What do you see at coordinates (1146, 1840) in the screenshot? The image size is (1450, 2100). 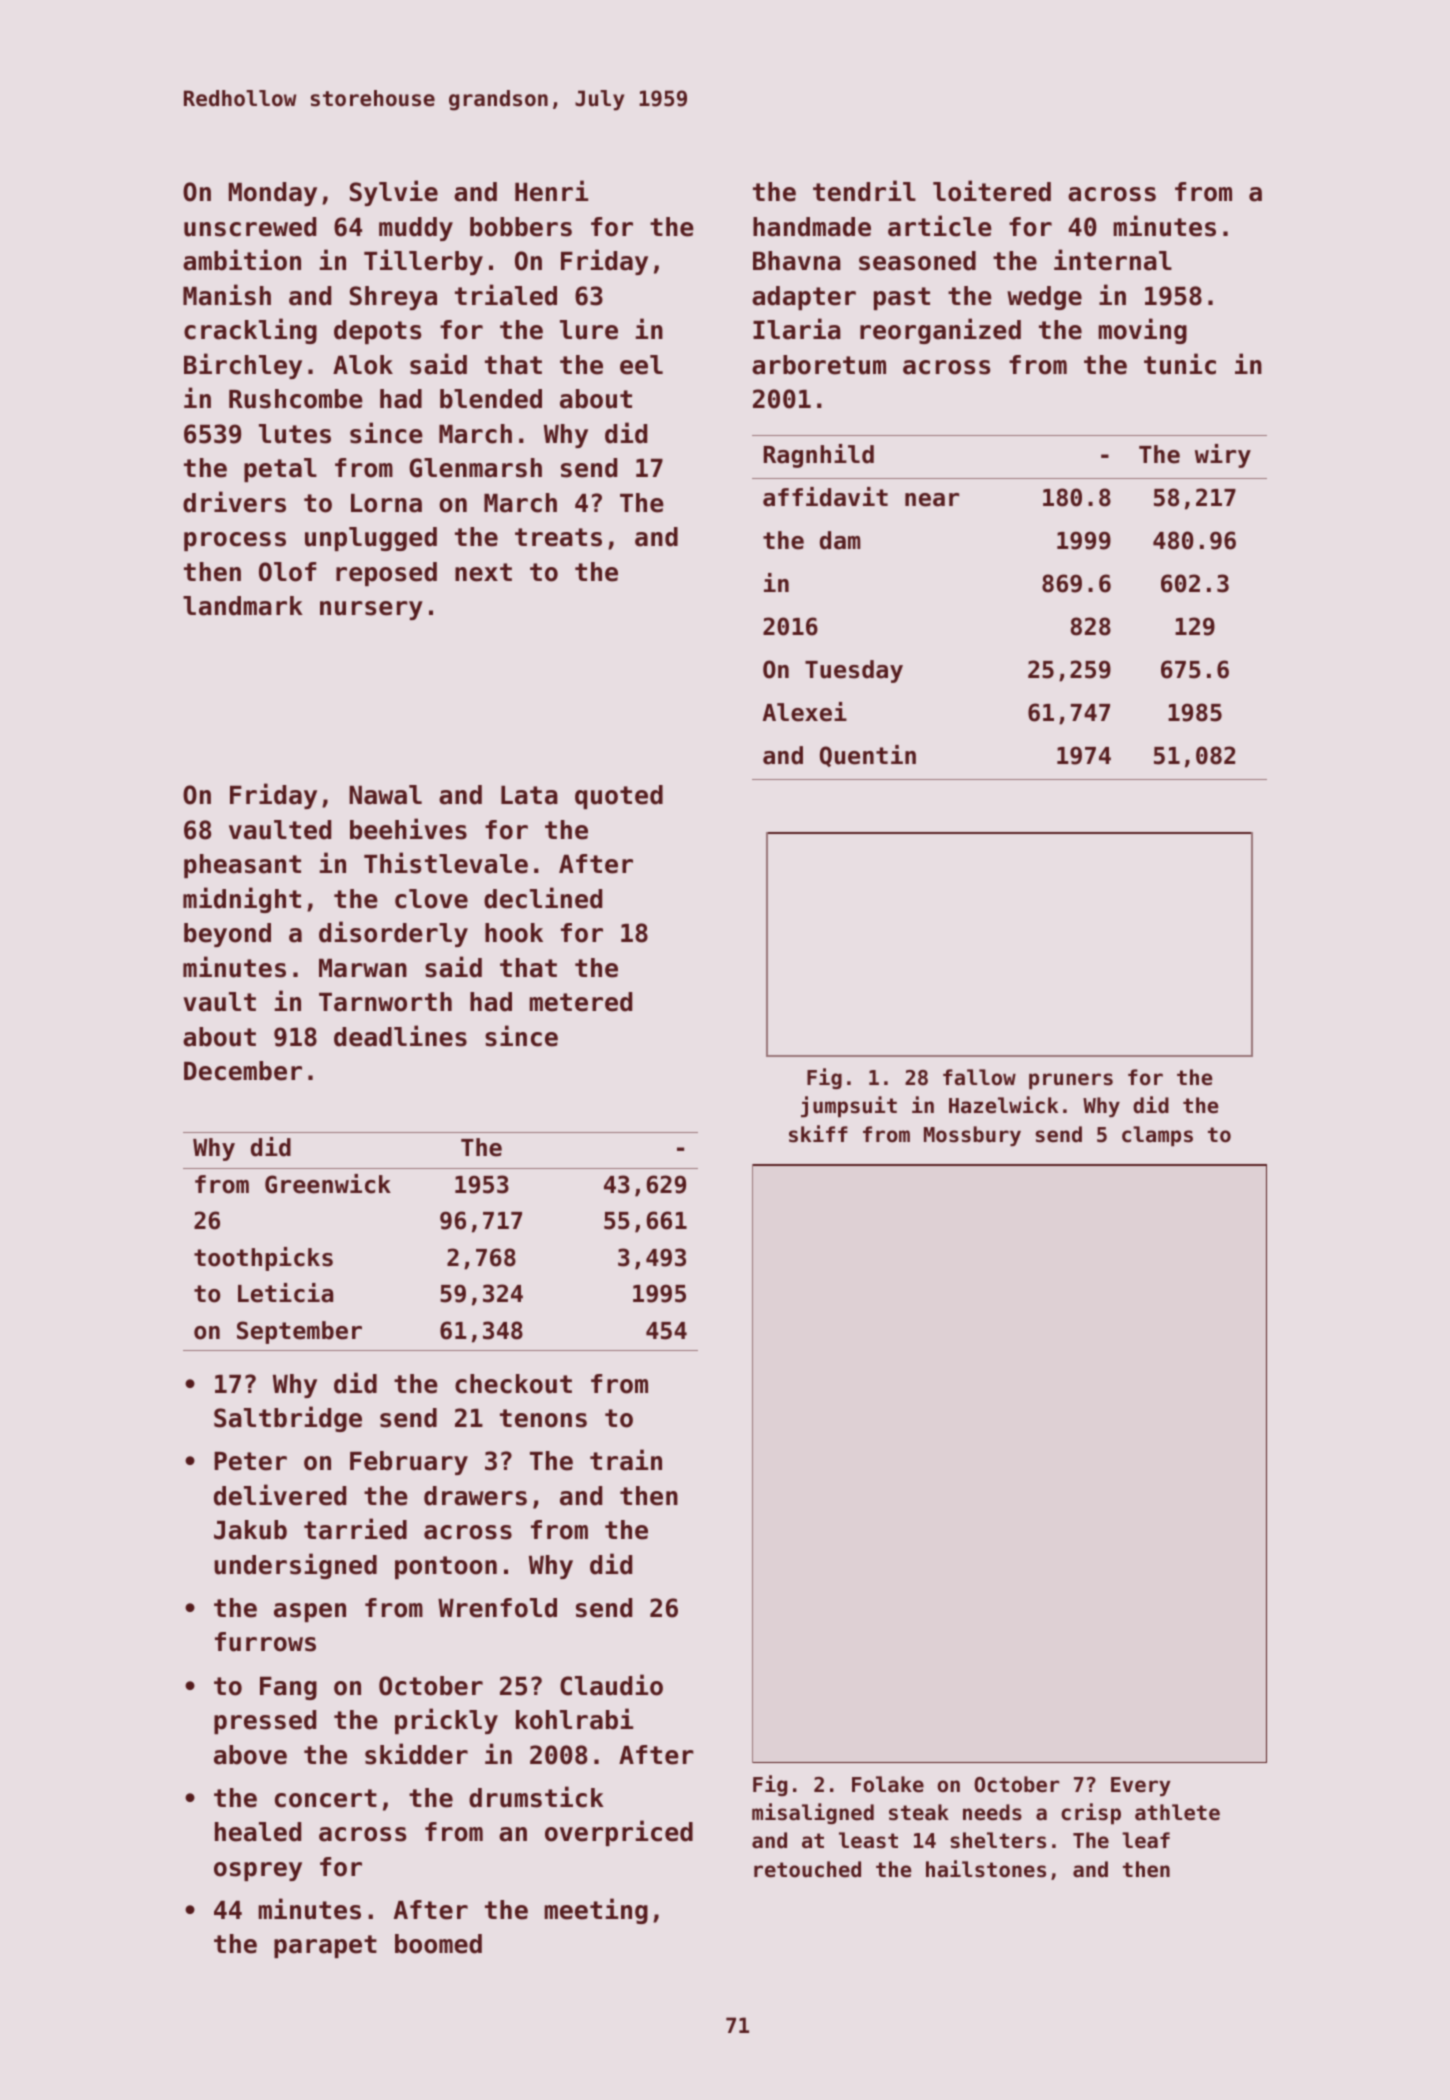 I see `leaf` at bounding box center [1146, 1840].
